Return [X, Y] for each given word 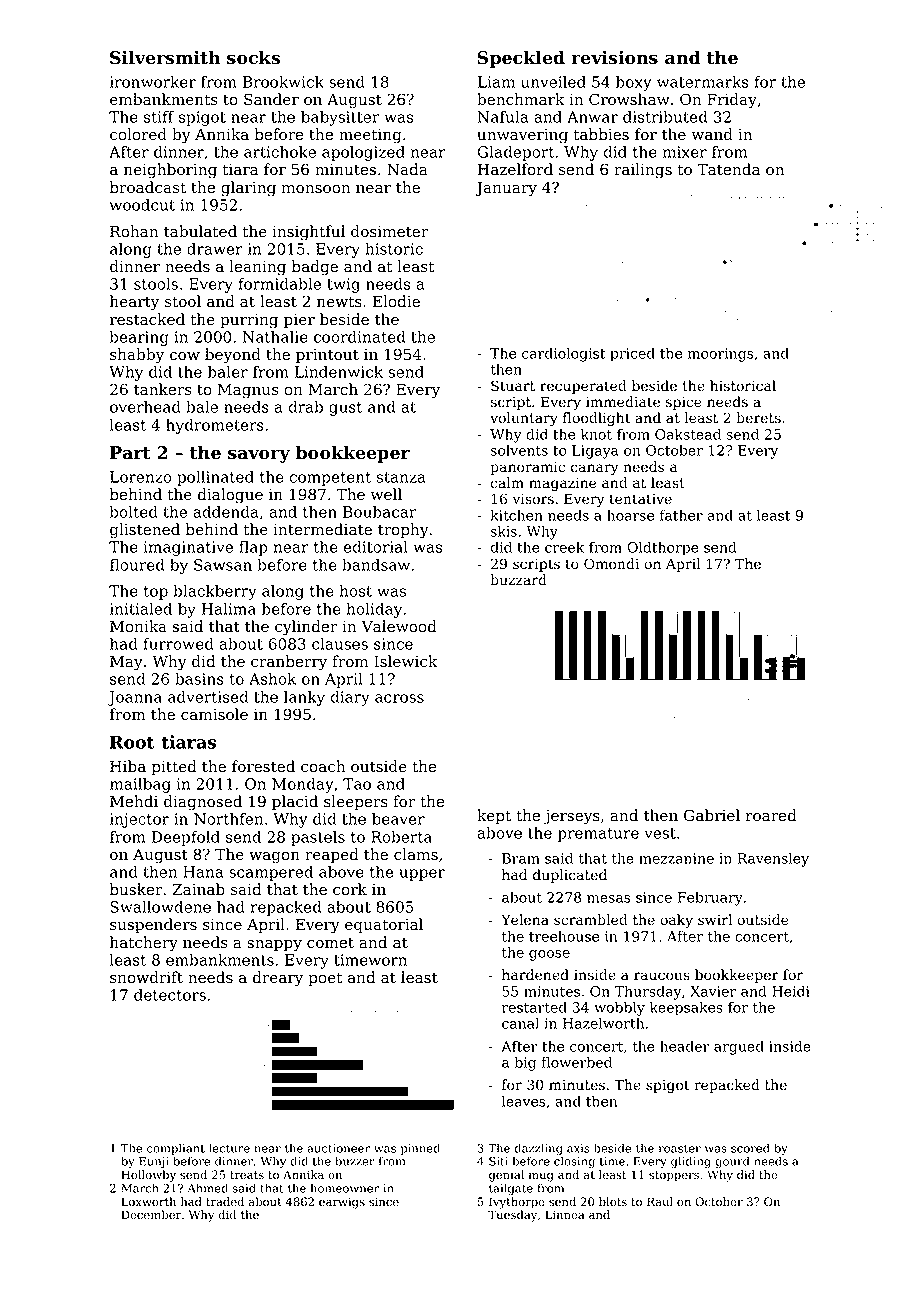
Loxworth [148, 1202]
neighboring [170, 171]
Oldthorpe [663, 548]
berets [758, 418]
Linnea [564, 1215]
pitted [174, 768]
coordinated [359, 337]
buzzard [518, 580]
